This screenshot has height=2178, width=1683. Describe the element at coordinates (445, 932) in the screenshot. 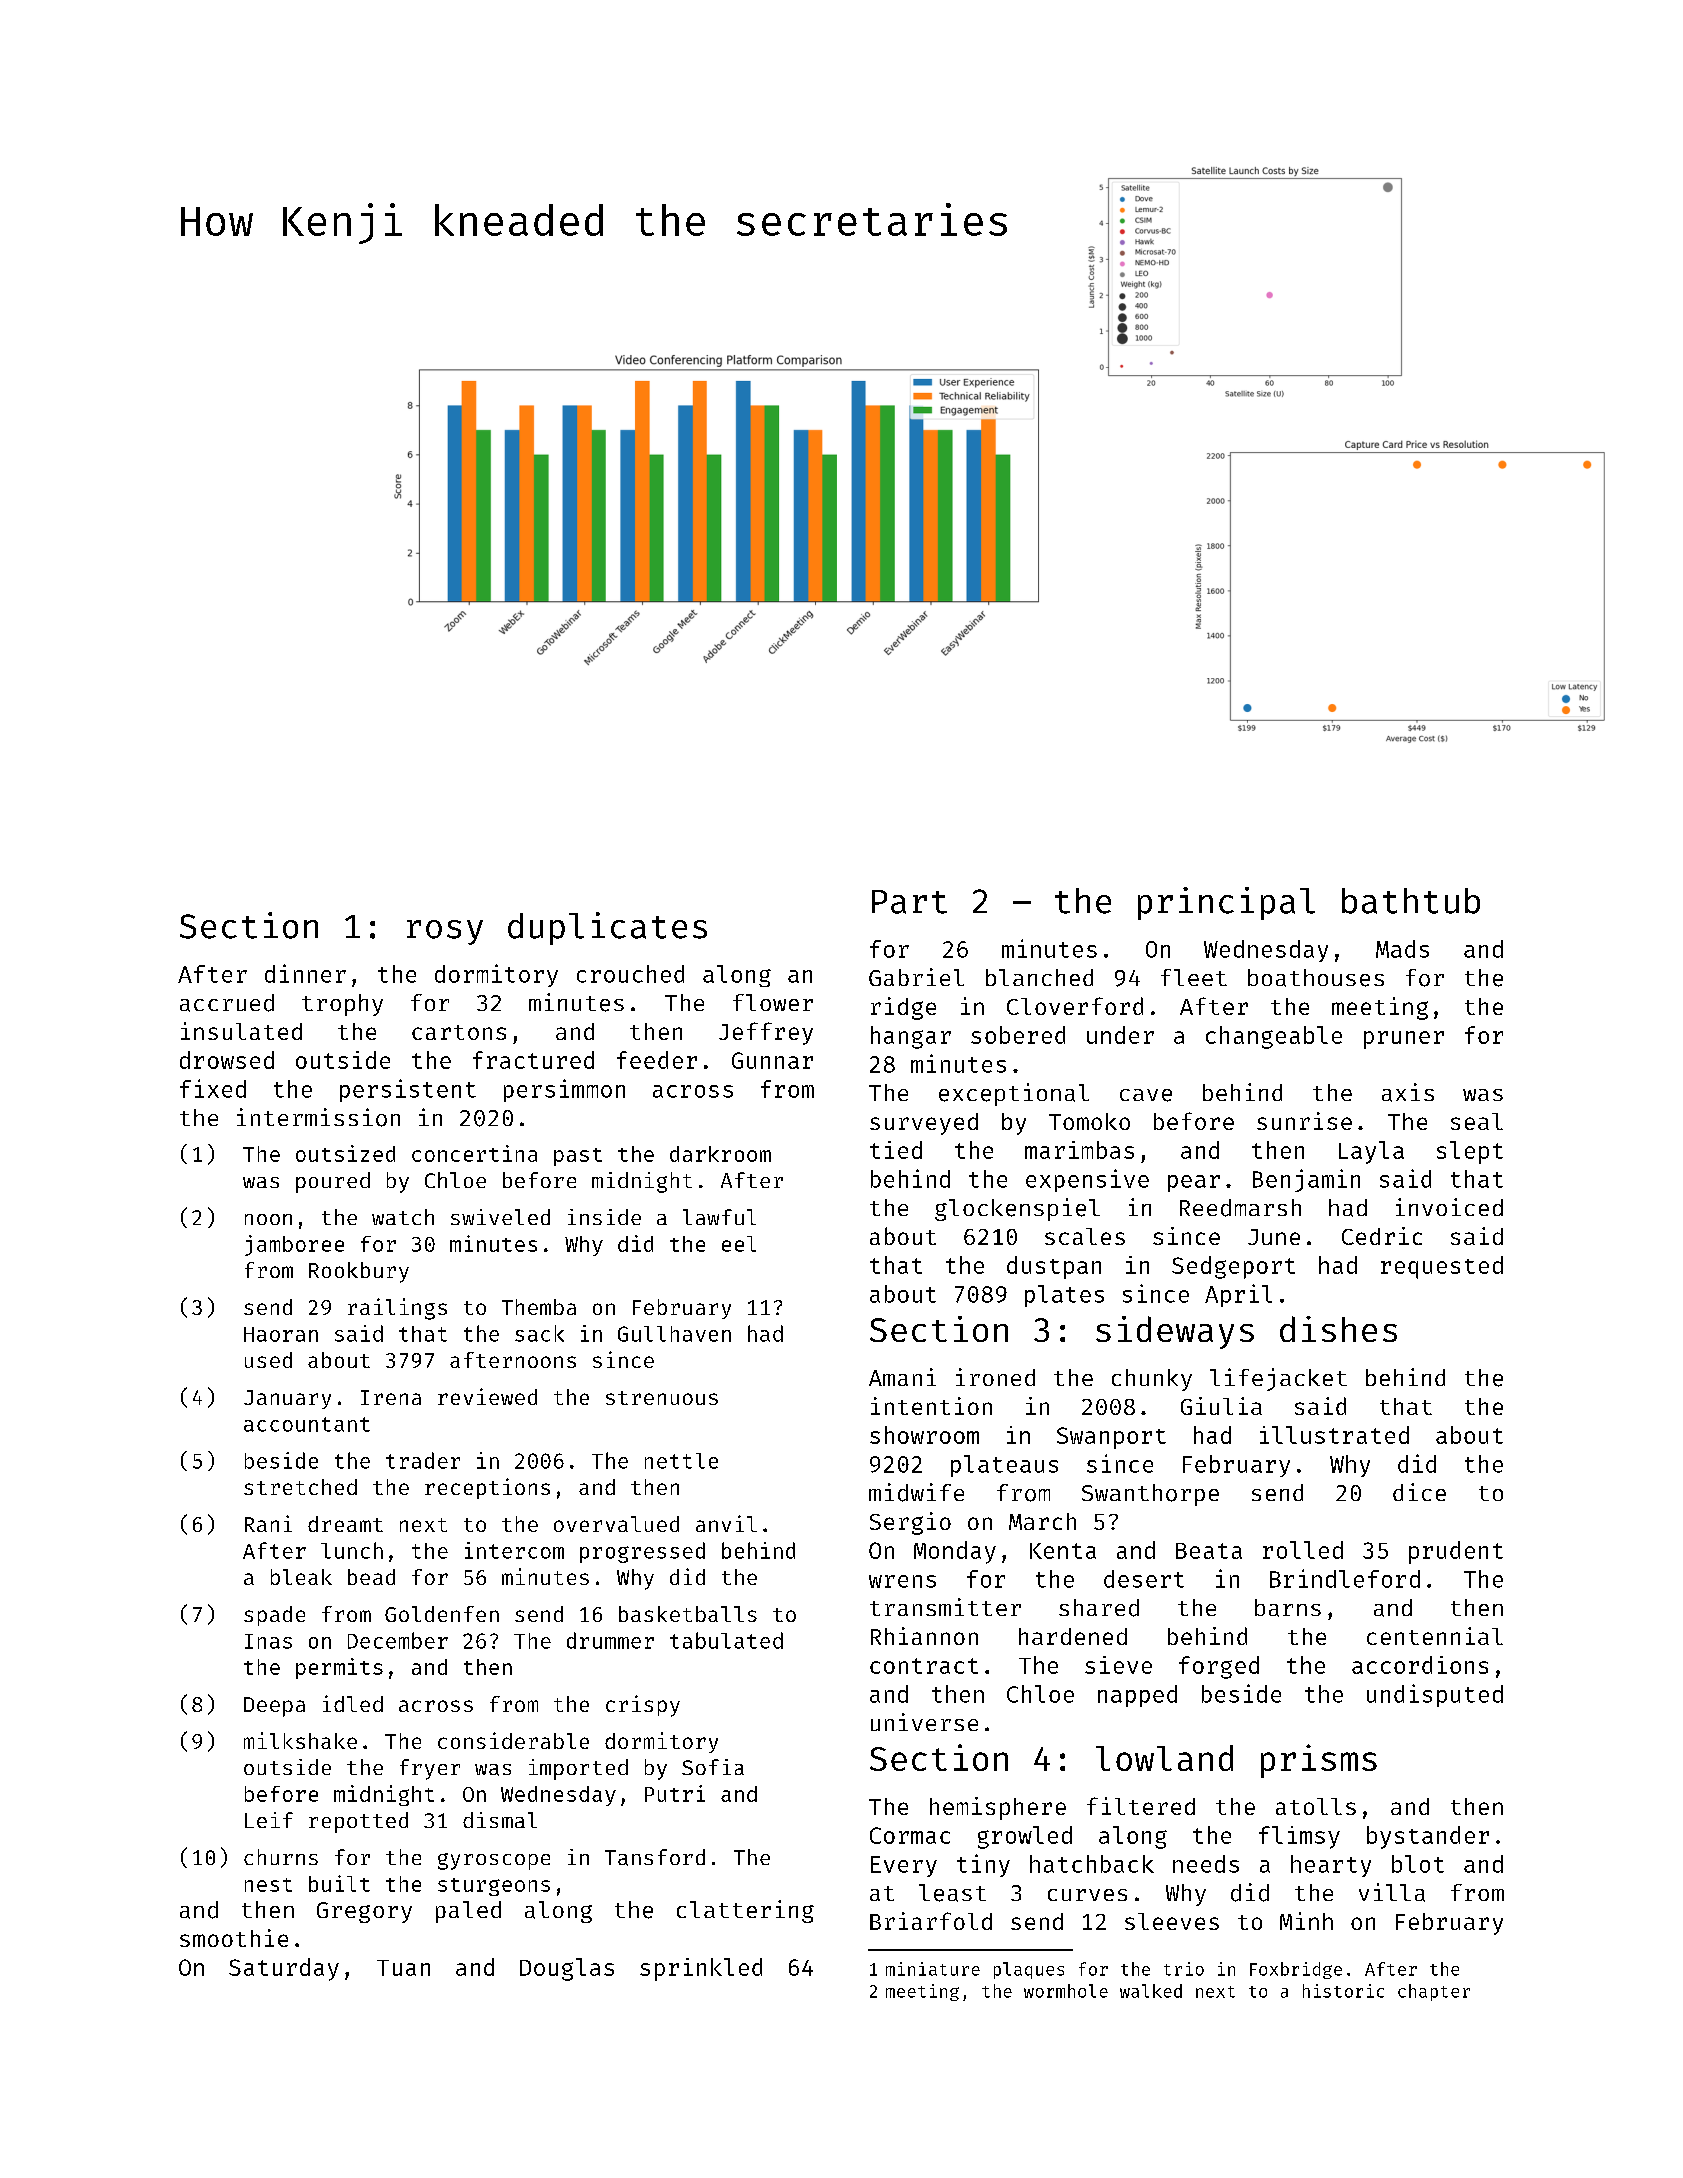

I see `rosy` at that location.
